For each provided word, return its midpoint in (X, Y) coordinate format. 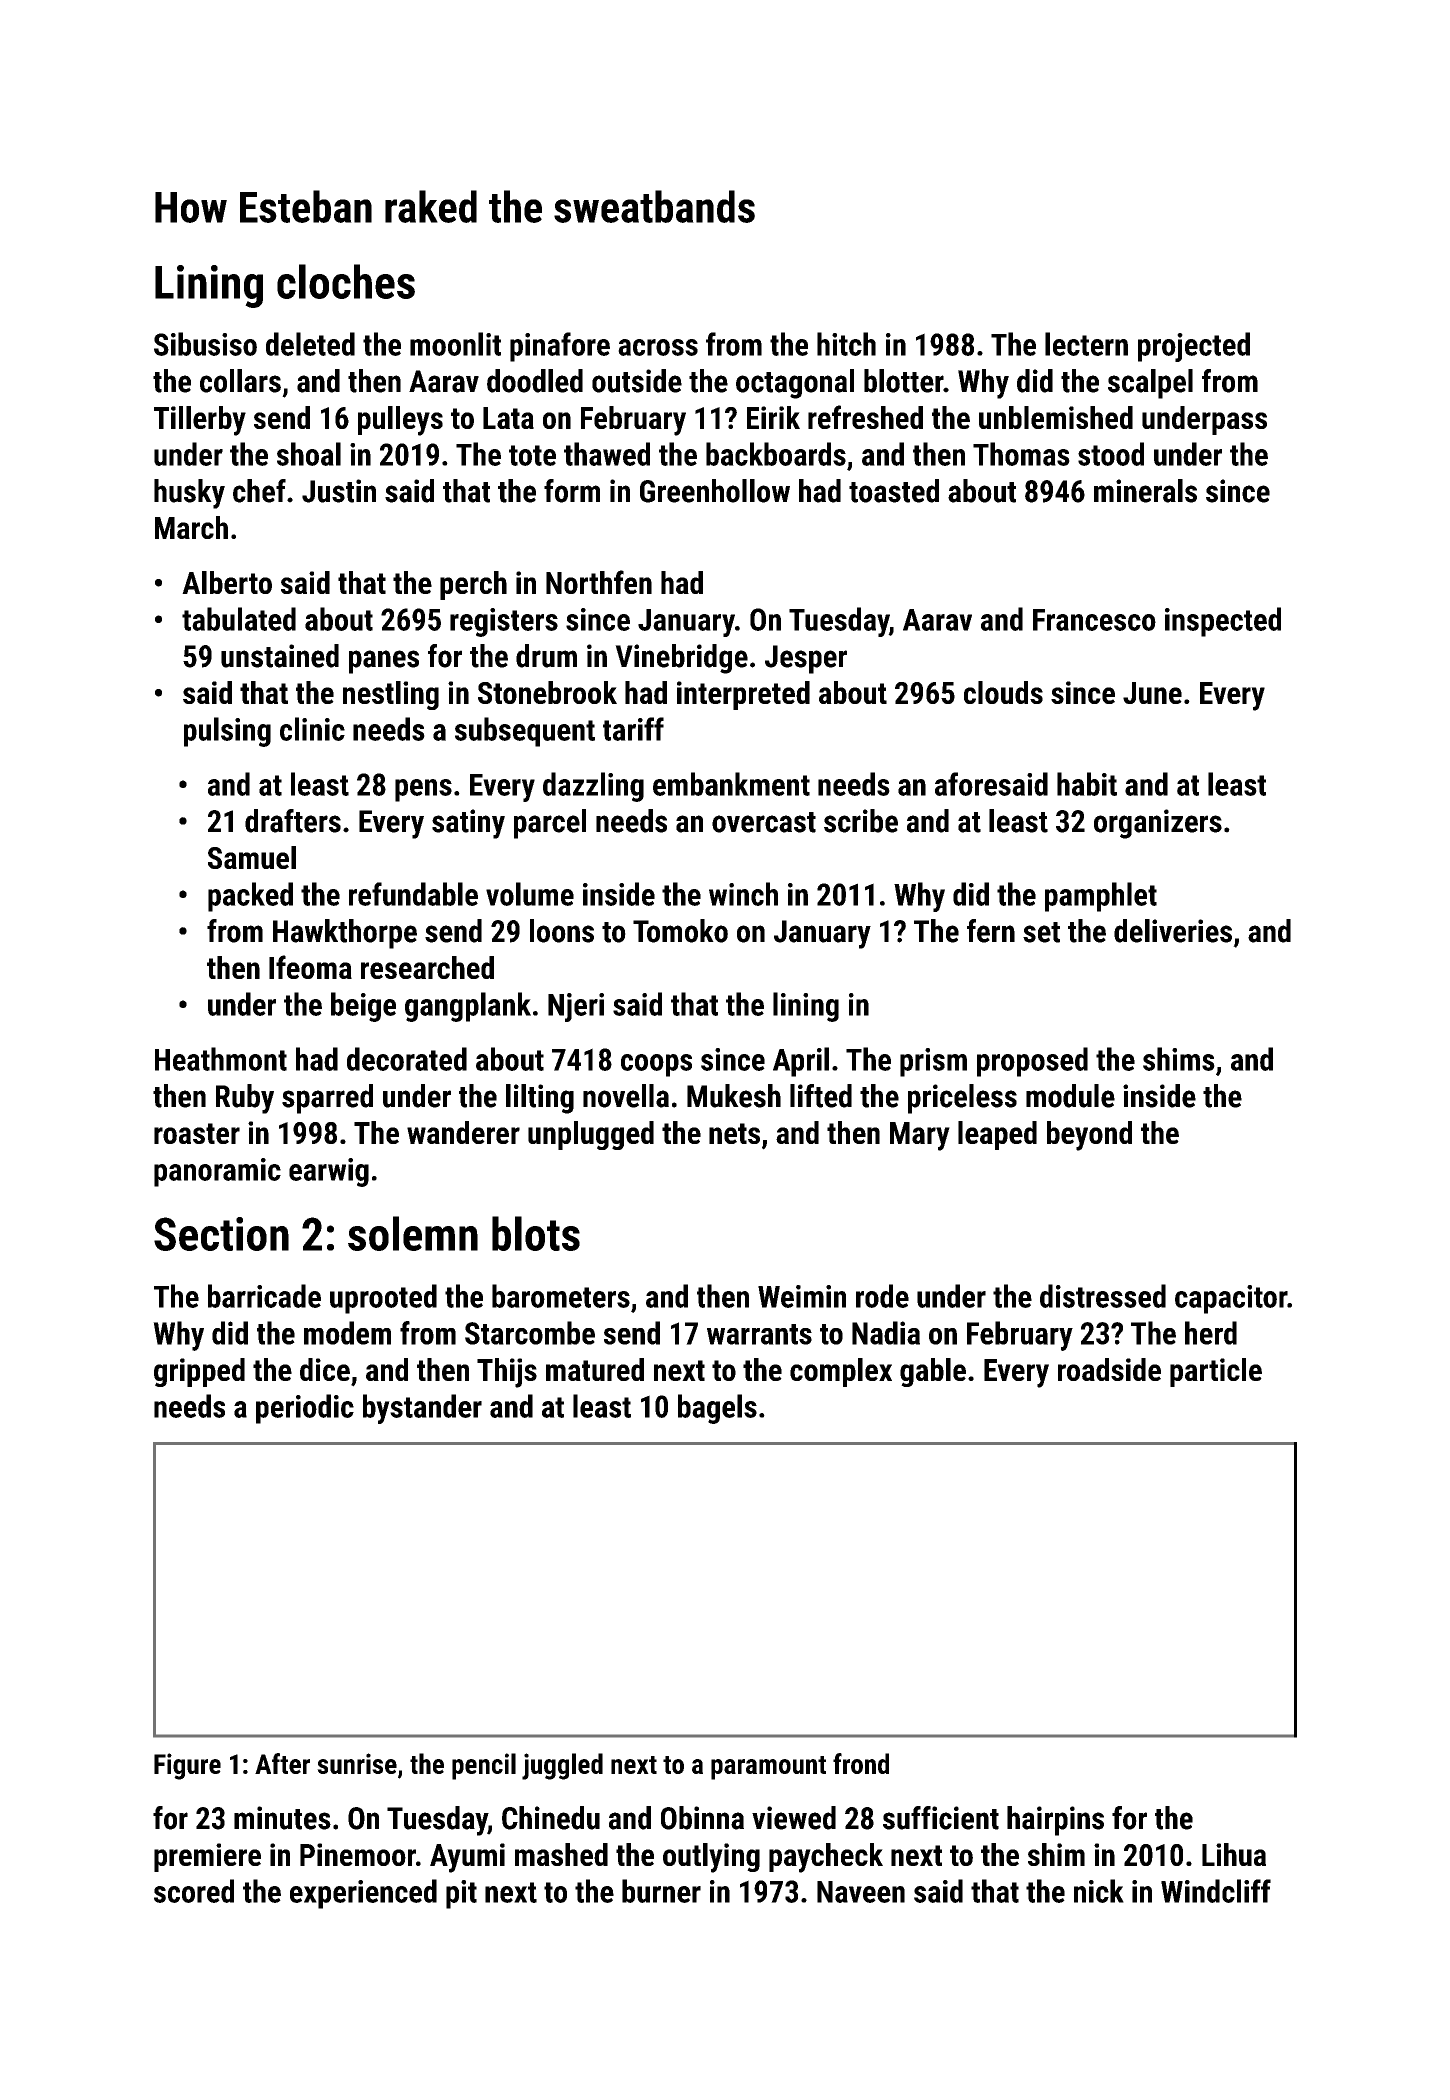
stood (1111, 454)
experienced (363, 1894)
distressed (1103, 1296)
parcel (550, 824)
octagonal (795, 384)
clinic (312, 729)
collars (240, 381)
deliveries (1173, 931)
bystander (422, 1409)
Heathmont (221, 1059)
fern (991, 931)
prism (933, 1062)
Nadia (886, 1333)
